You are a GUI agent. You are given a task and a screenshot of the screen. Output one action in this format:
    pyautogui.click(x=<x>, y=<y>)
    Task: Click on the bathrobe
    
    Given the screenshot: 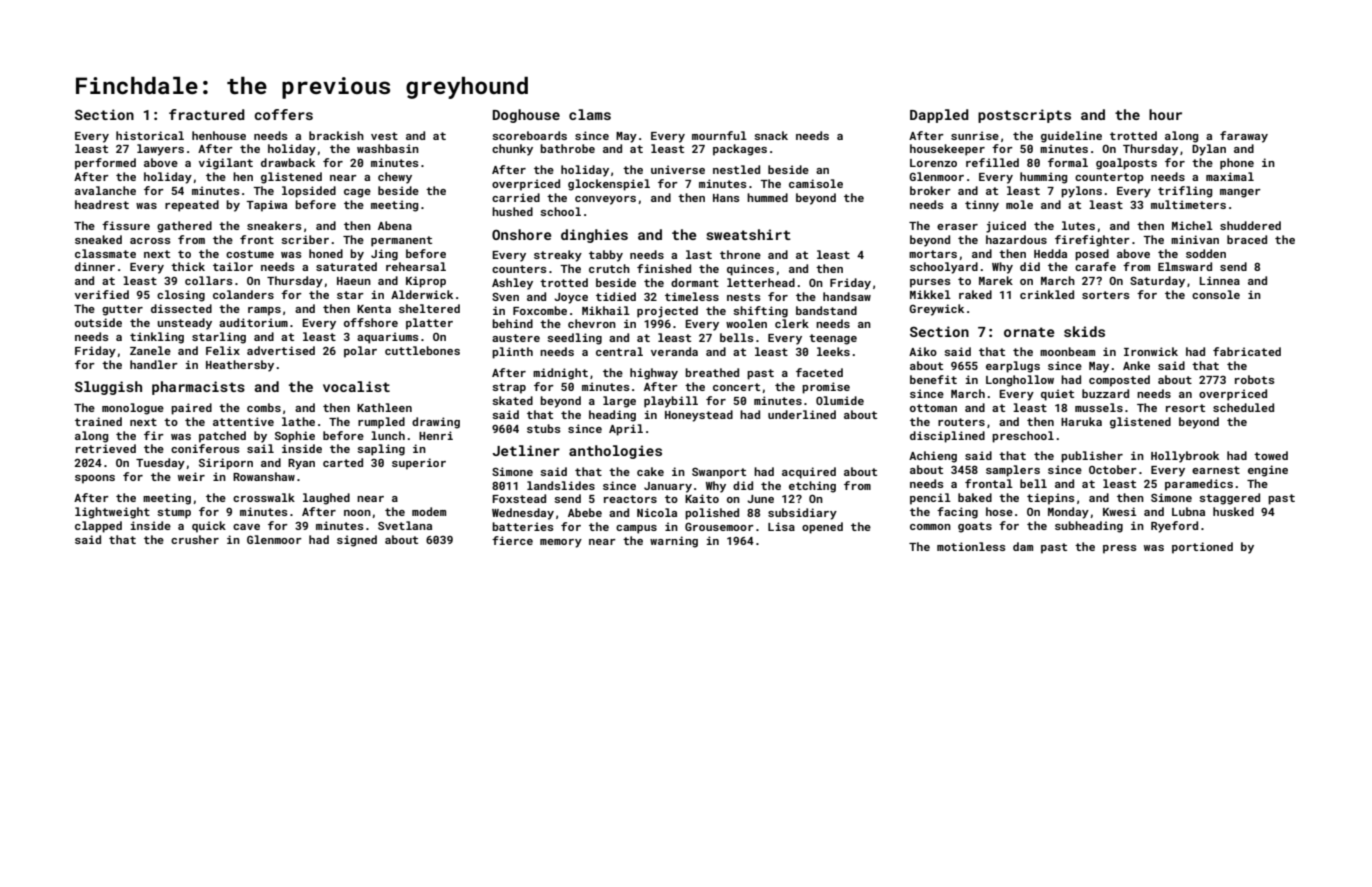 What is the action you would take?
    pyautogui.click(x=567, y=148)
